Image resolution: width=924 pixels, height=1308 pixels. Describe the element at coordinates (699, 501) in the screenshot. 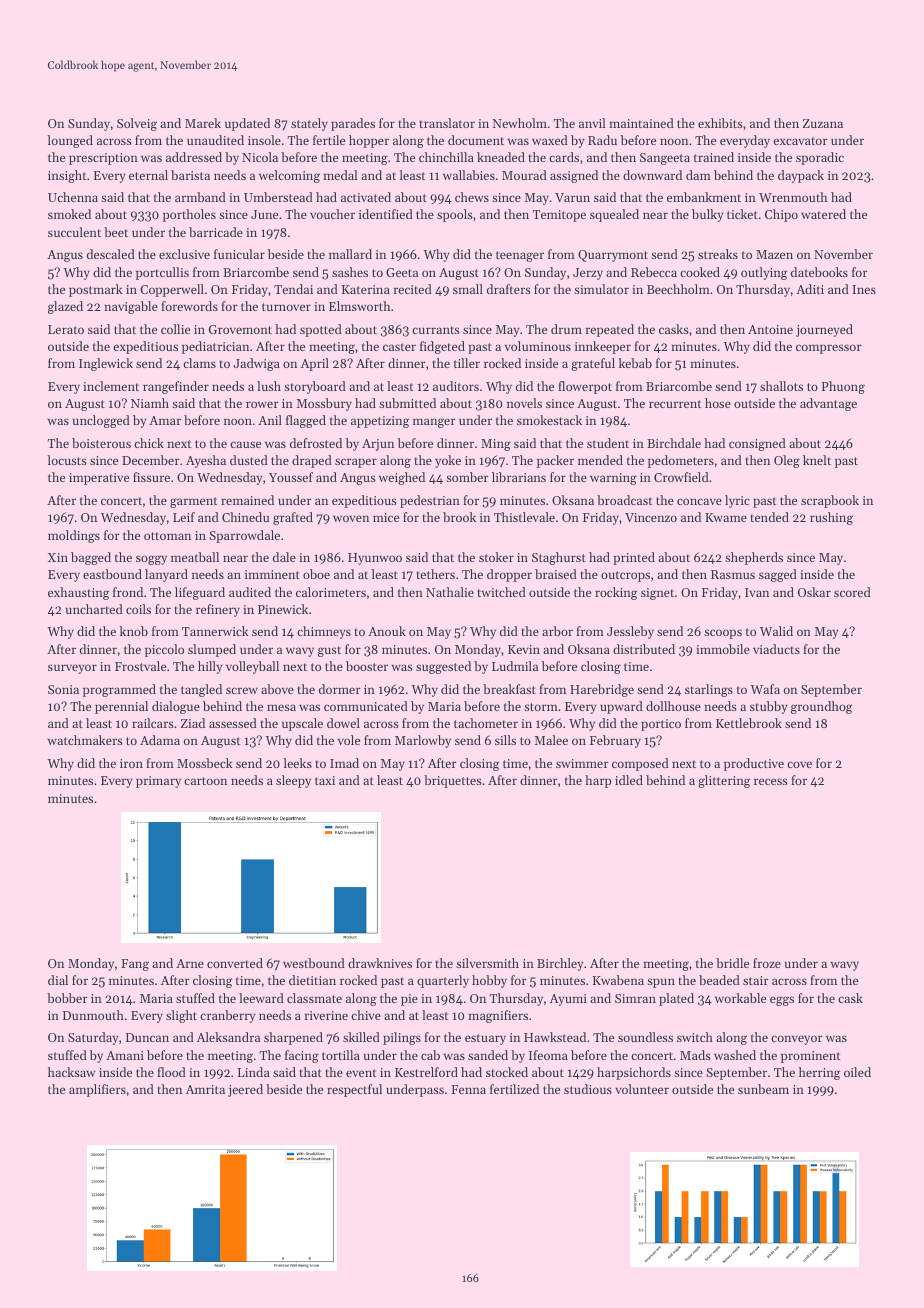

I see `concave` at that location.
